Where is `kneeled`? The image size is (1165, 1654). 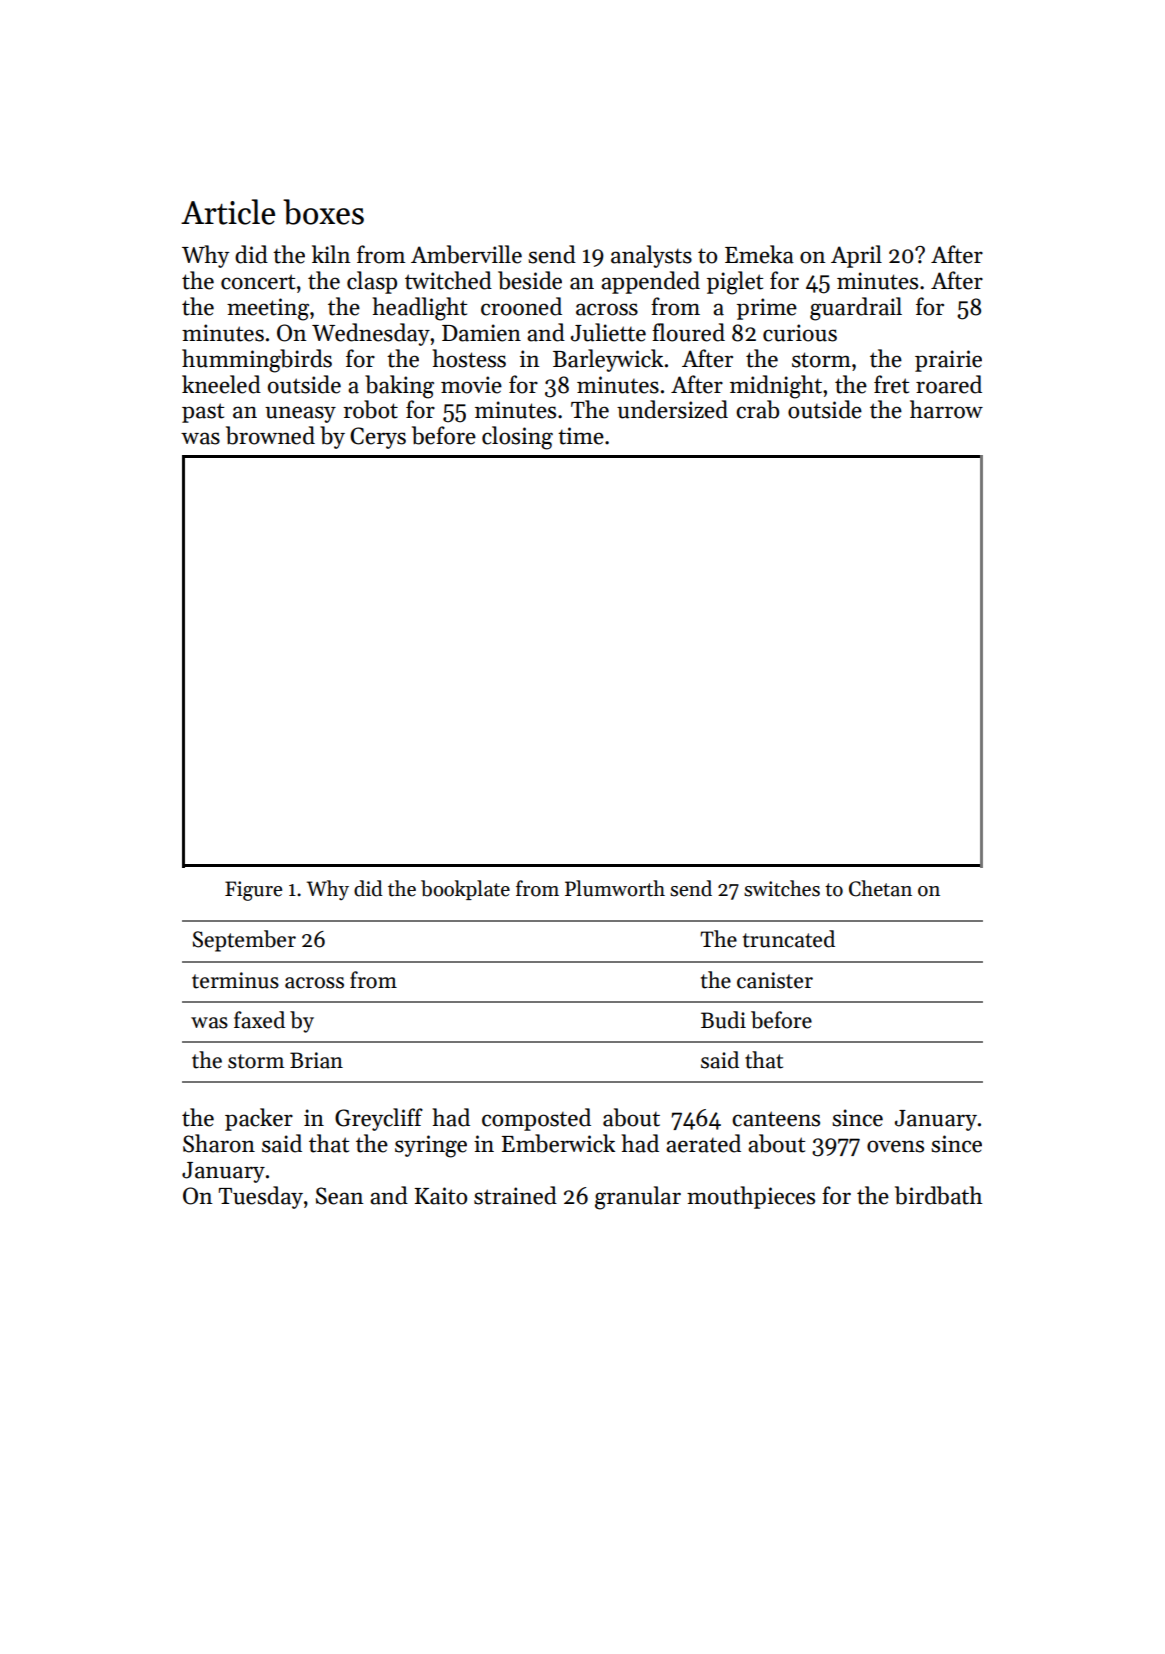 kneeled is located at coordinates (221, 384).
